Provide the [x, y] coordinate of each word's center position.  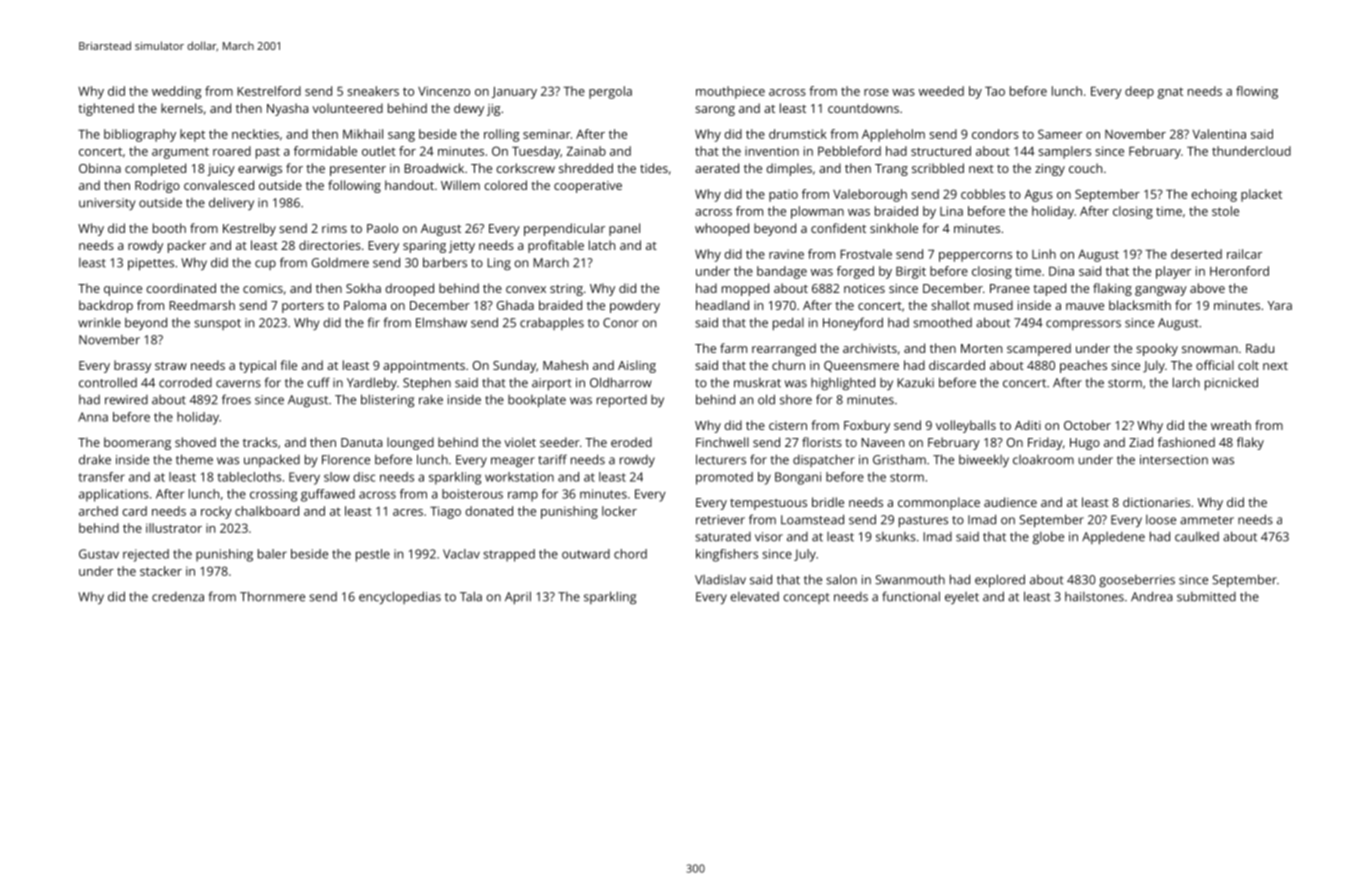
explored [1000, 580]
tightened [106, 109]
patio [783, 195]
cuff [318, 382]
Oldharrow [621, 382]
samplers [1064, 152]
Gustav [99, 554]
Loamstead [812, 519]
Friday [1045, 443]
